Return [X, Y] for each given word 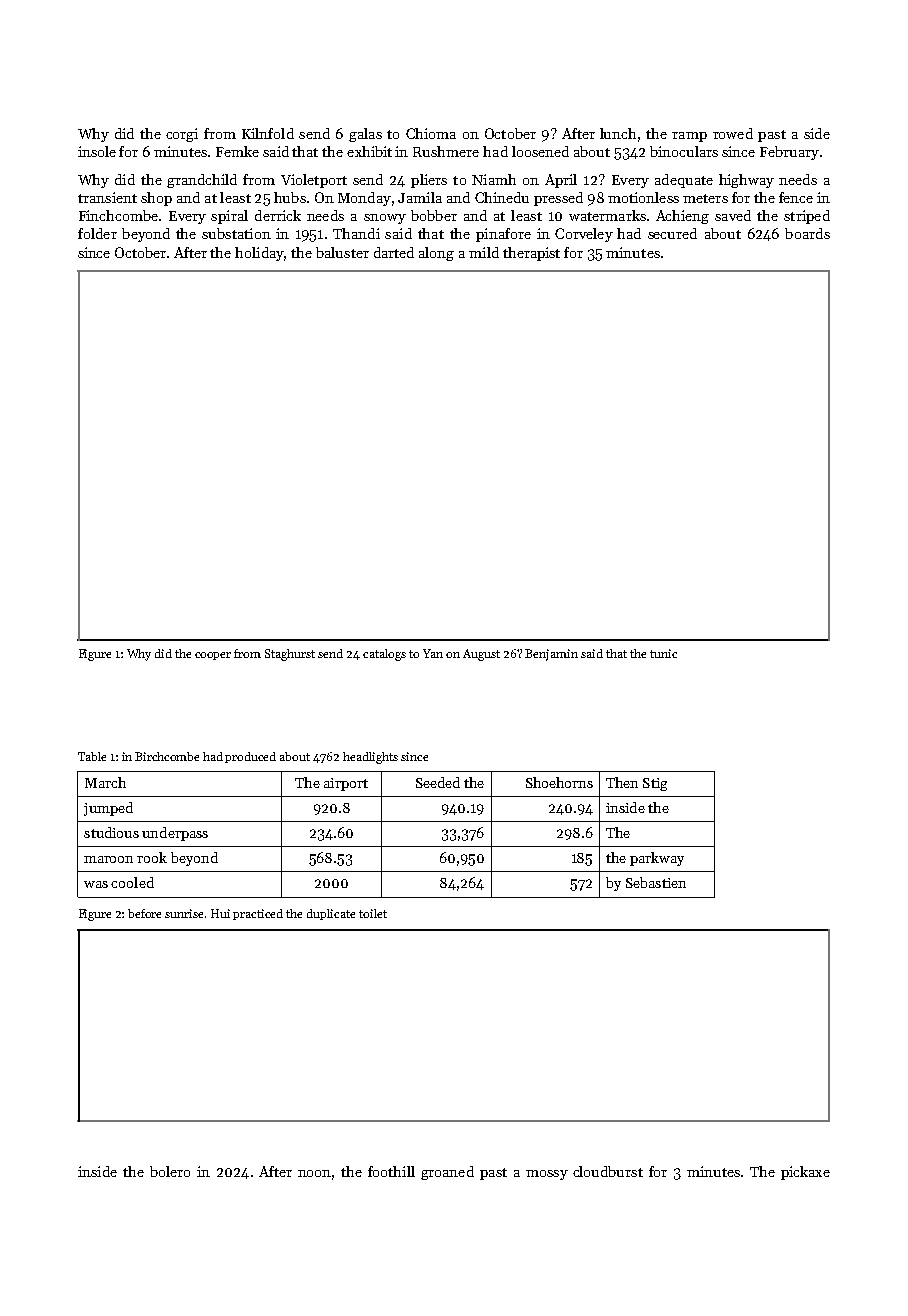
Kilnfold [268, 133]
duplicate [331, 914]
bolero [170, 1171]
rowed [733, 133]
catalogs [384, 655]
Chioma [431, 133]
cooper [213, 656]
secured [672, 233]
